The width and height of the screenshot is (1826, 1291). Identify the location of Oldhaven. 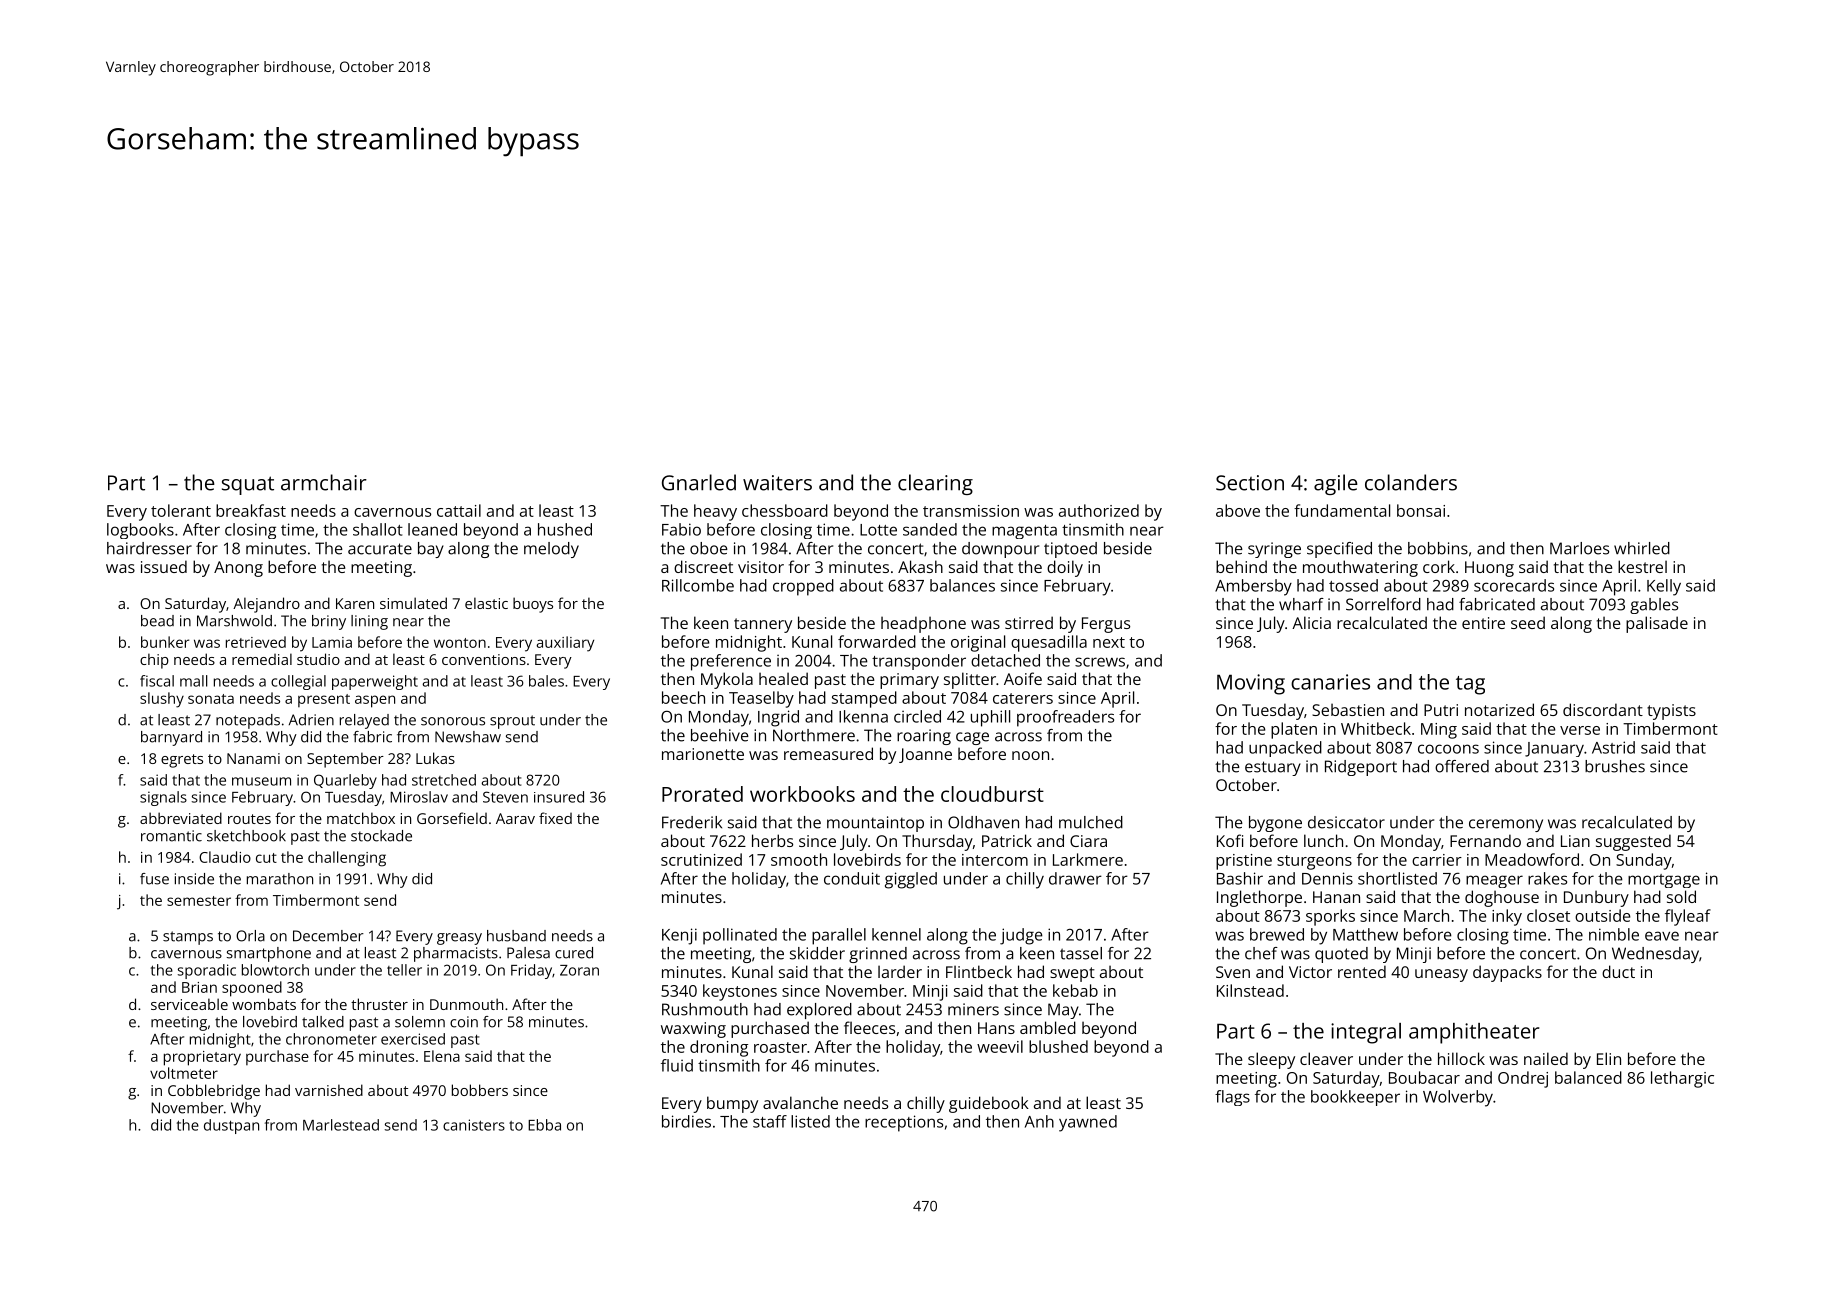
(983, 822).
